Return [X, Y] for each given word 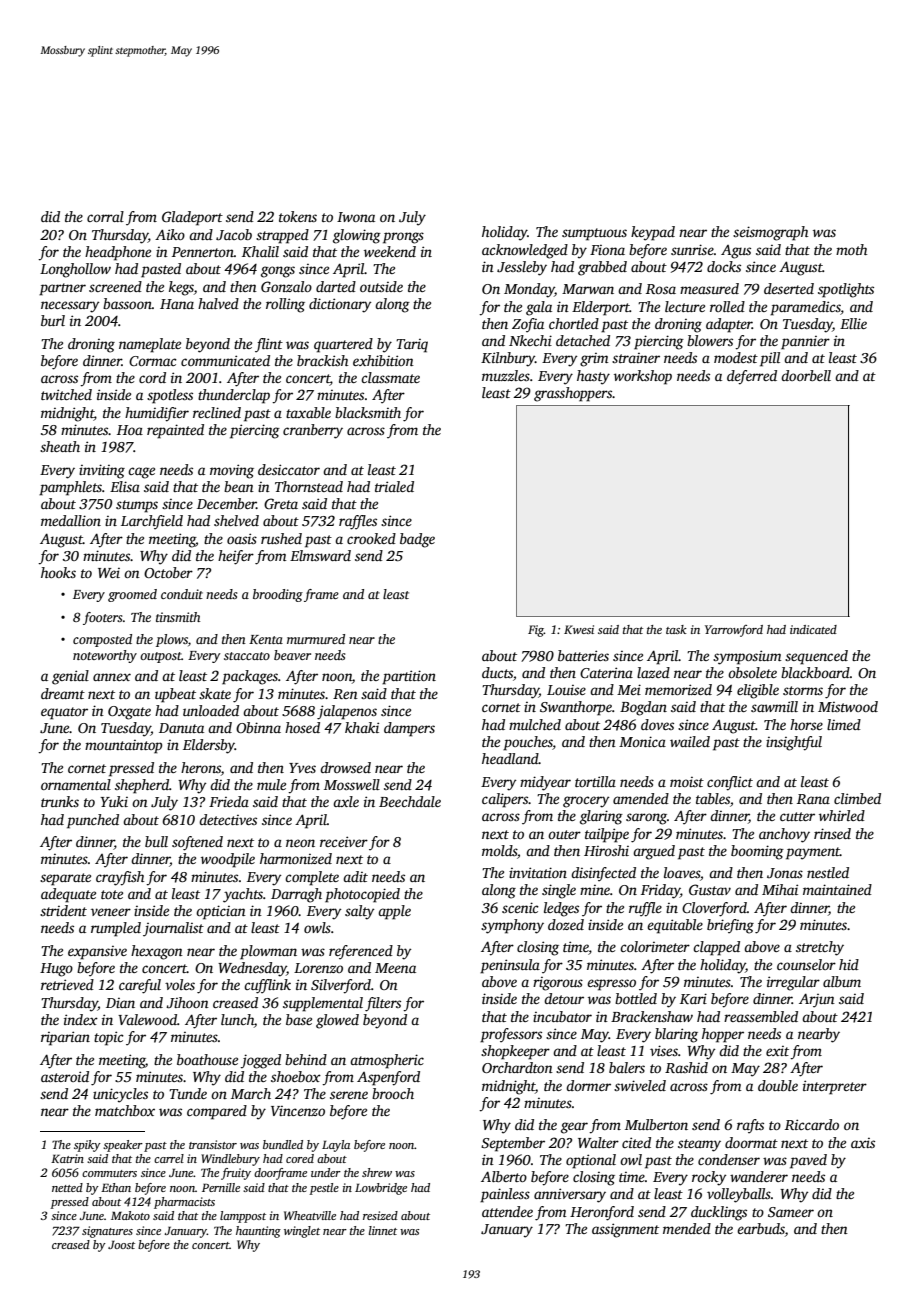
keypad [653, 233]
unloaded [211, 710]
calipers [505, 800]
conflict [730, 783]
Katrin [67, 1158]
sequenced [816, 657]
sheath [60, 446]
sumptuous [594, 234]
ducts [497, 672]
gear [574, 1128]
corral [105, 216]
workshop [643, 377]
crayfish [120, 878]
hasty [593, 377]
